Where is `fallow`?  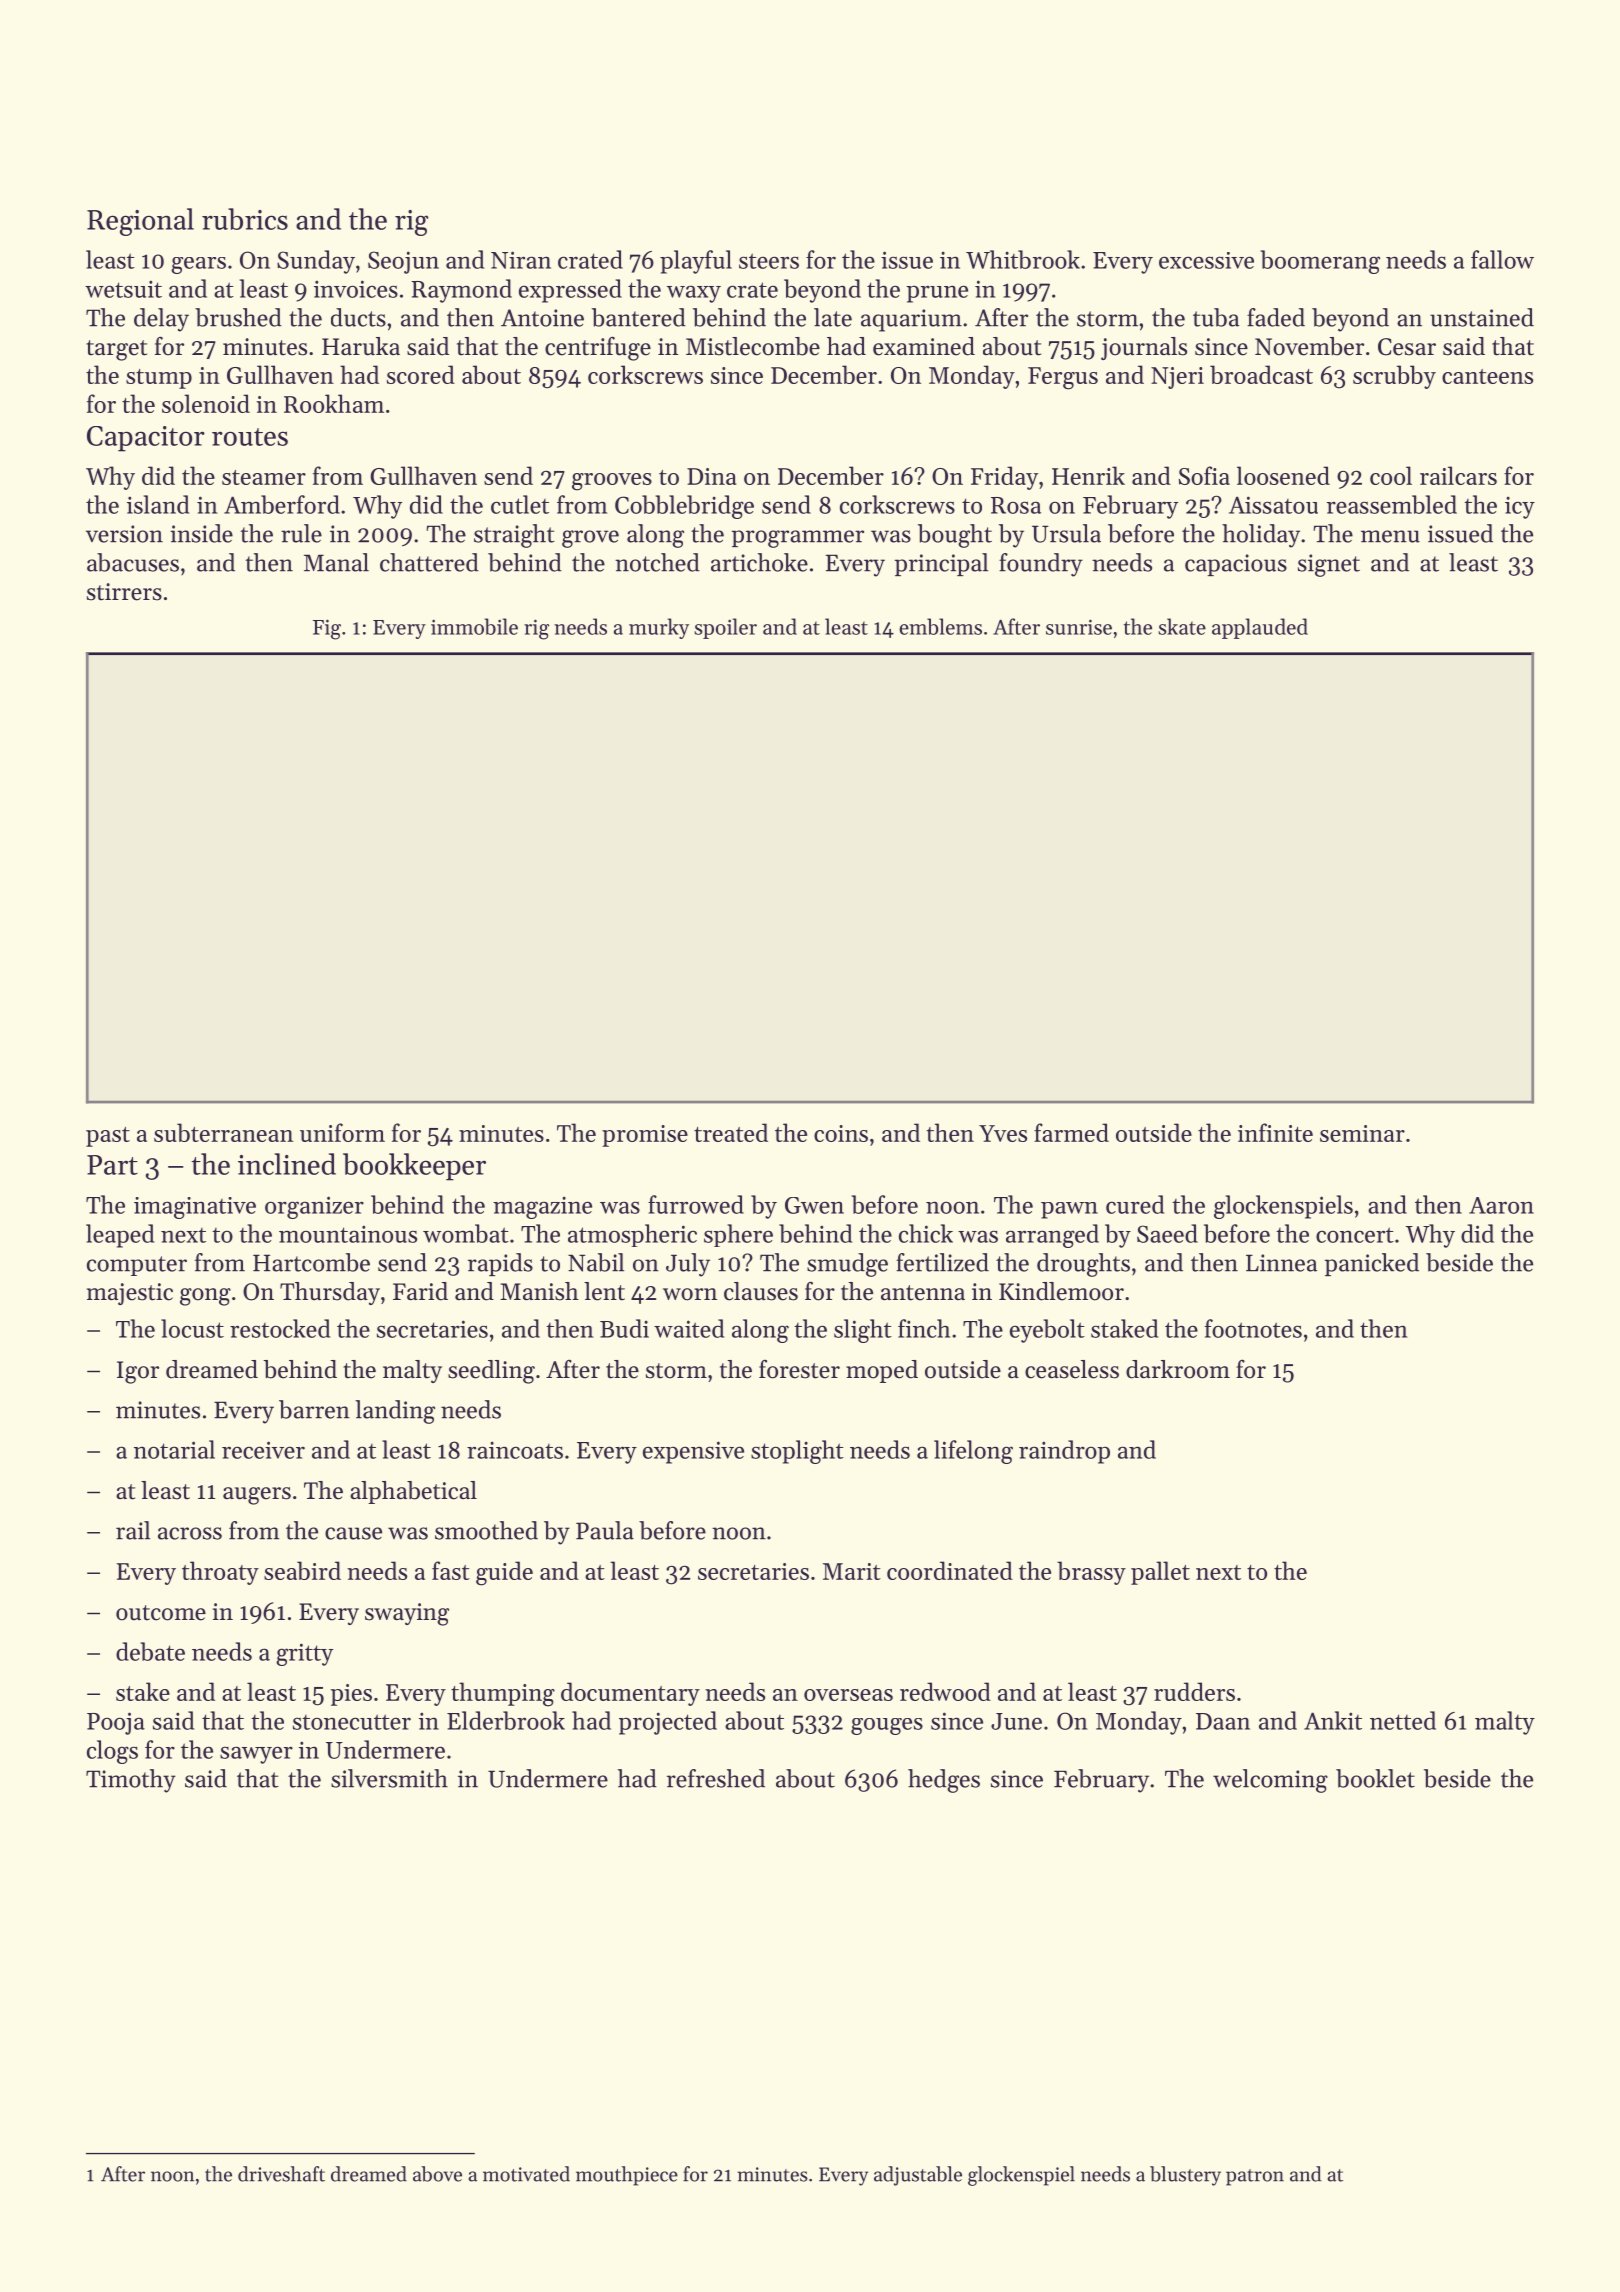
fallow is located at coordinates (1502, 259).
